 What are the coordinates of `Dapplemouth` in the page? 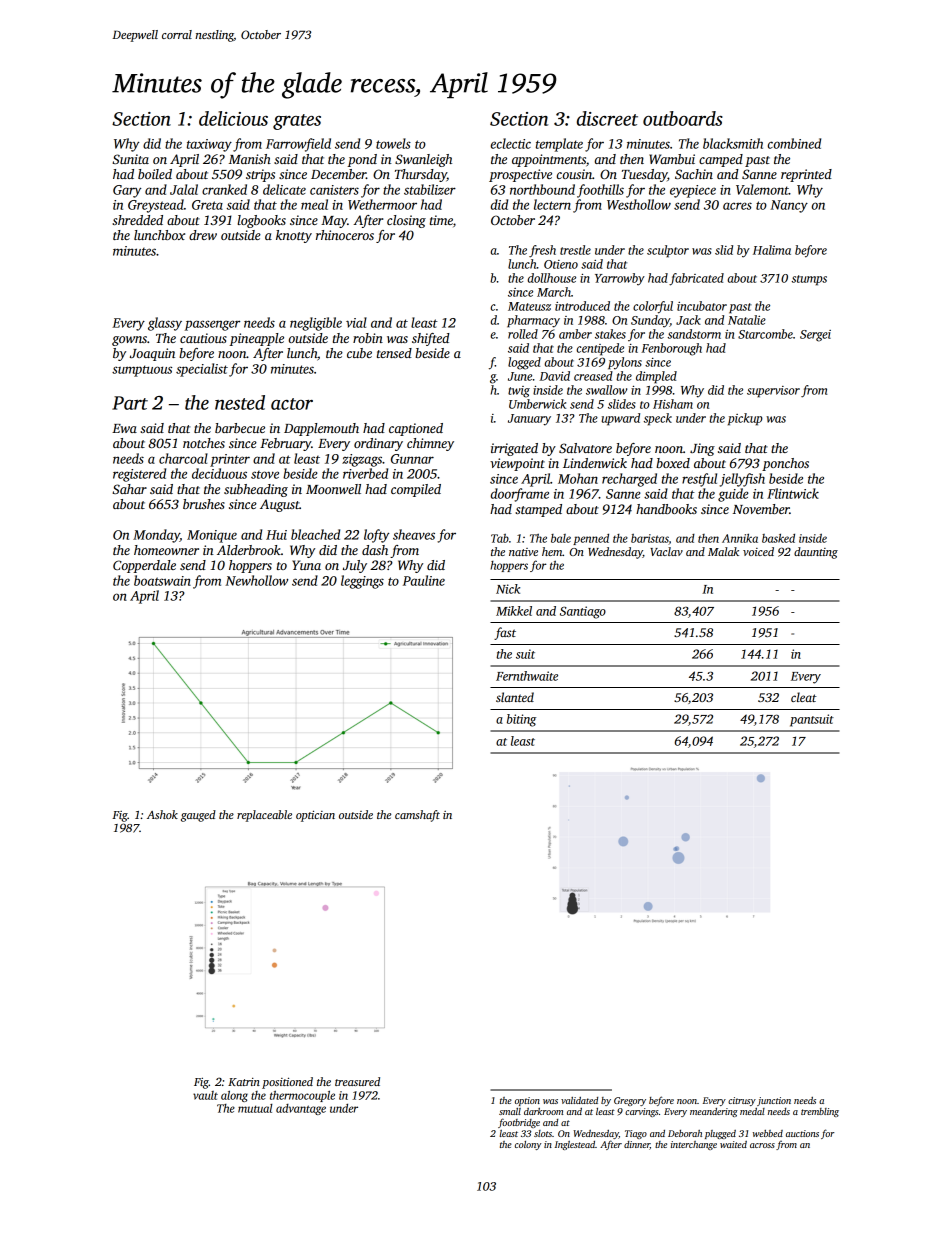 It's located at (321, 429).
